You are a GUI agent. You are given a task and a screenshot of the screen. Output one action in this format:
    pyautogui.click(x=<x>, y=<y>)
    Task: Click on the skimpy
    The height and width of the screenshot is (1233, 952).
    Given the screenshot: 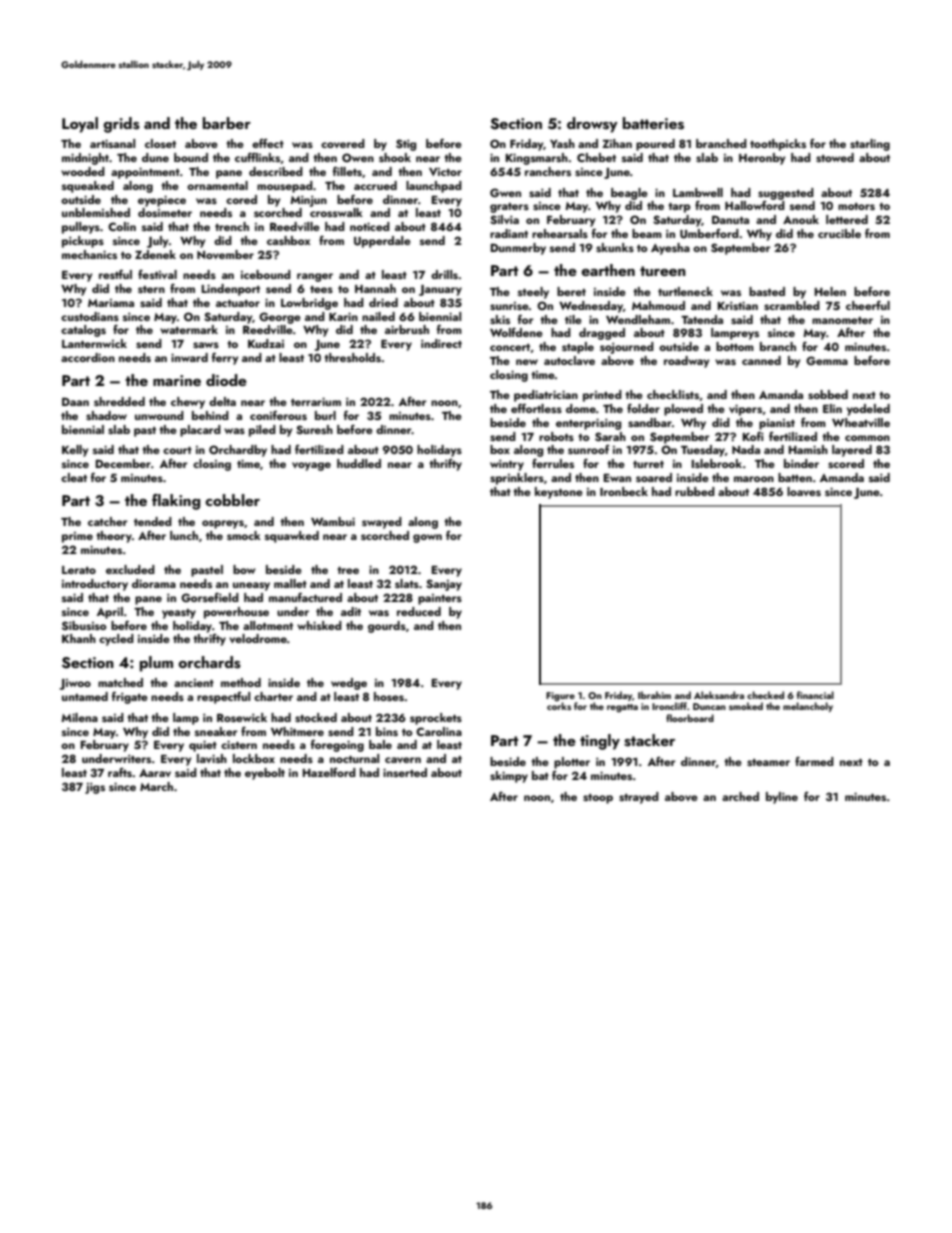 What is the action you would take?
    pyautogui.click(x=509, y=777)
